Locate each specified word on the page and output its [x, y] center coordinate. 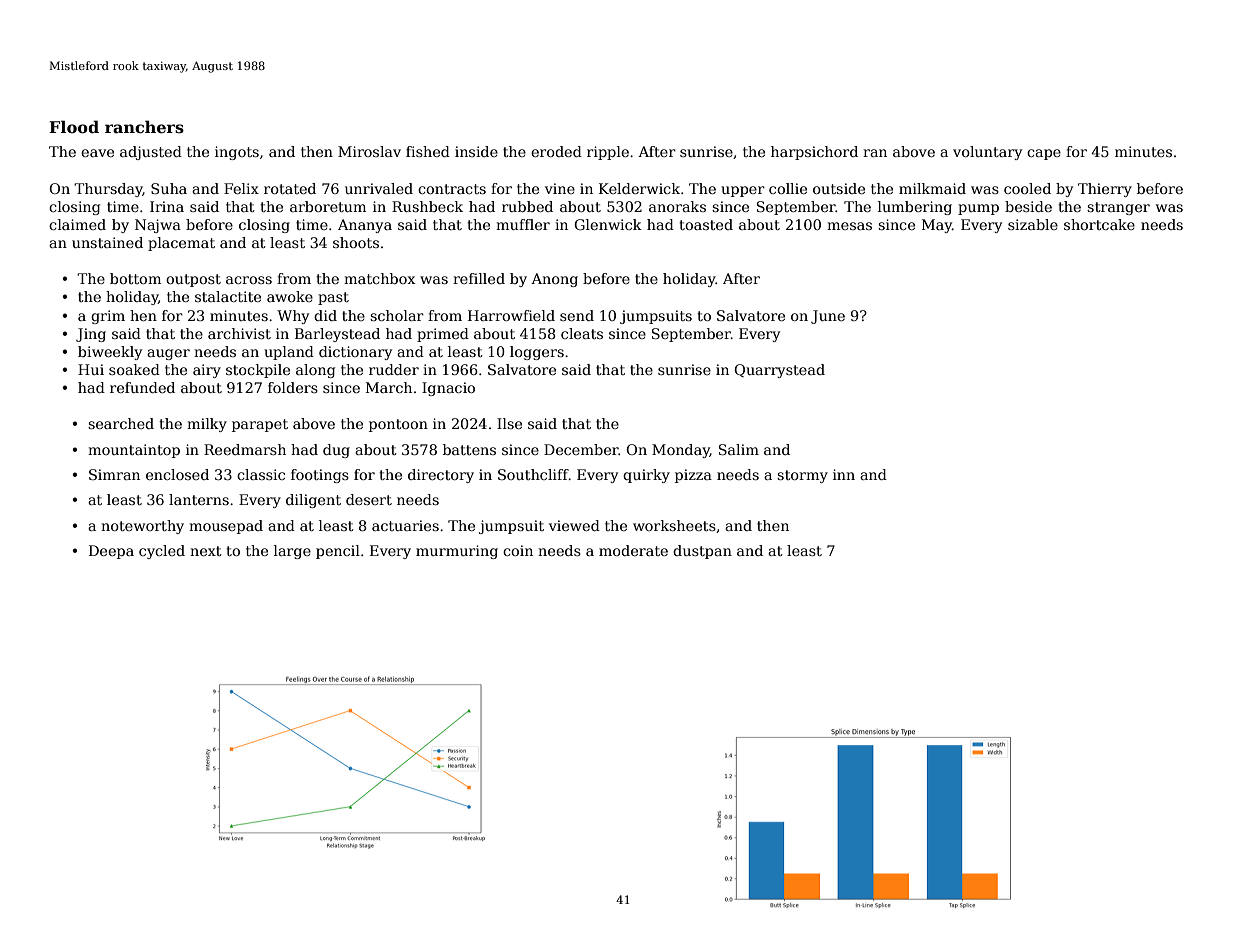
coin [518, 550]
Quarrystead [779, 371]
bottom [135, 278]
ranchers [144, 127]
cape [1044, 154]
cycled [162, 552]
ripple [608, 153]
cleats [582, 333]
